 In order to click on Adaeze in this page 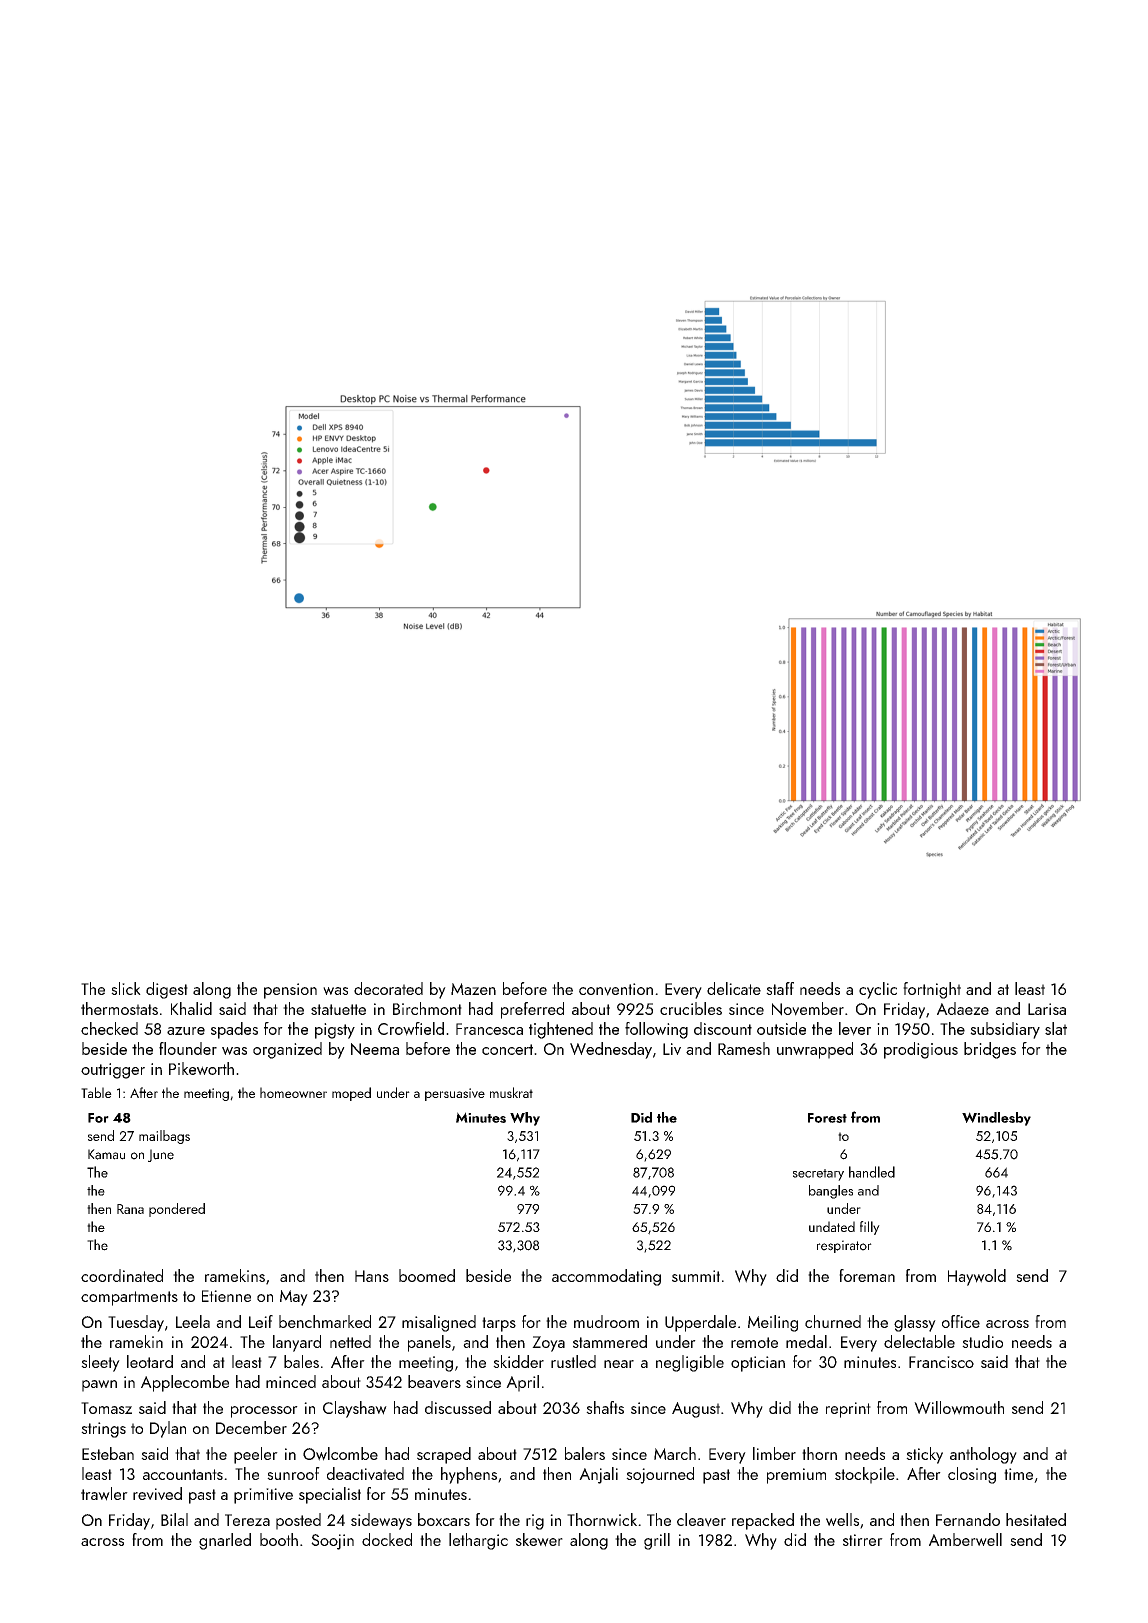, I will do `click(963, 1008)`.
